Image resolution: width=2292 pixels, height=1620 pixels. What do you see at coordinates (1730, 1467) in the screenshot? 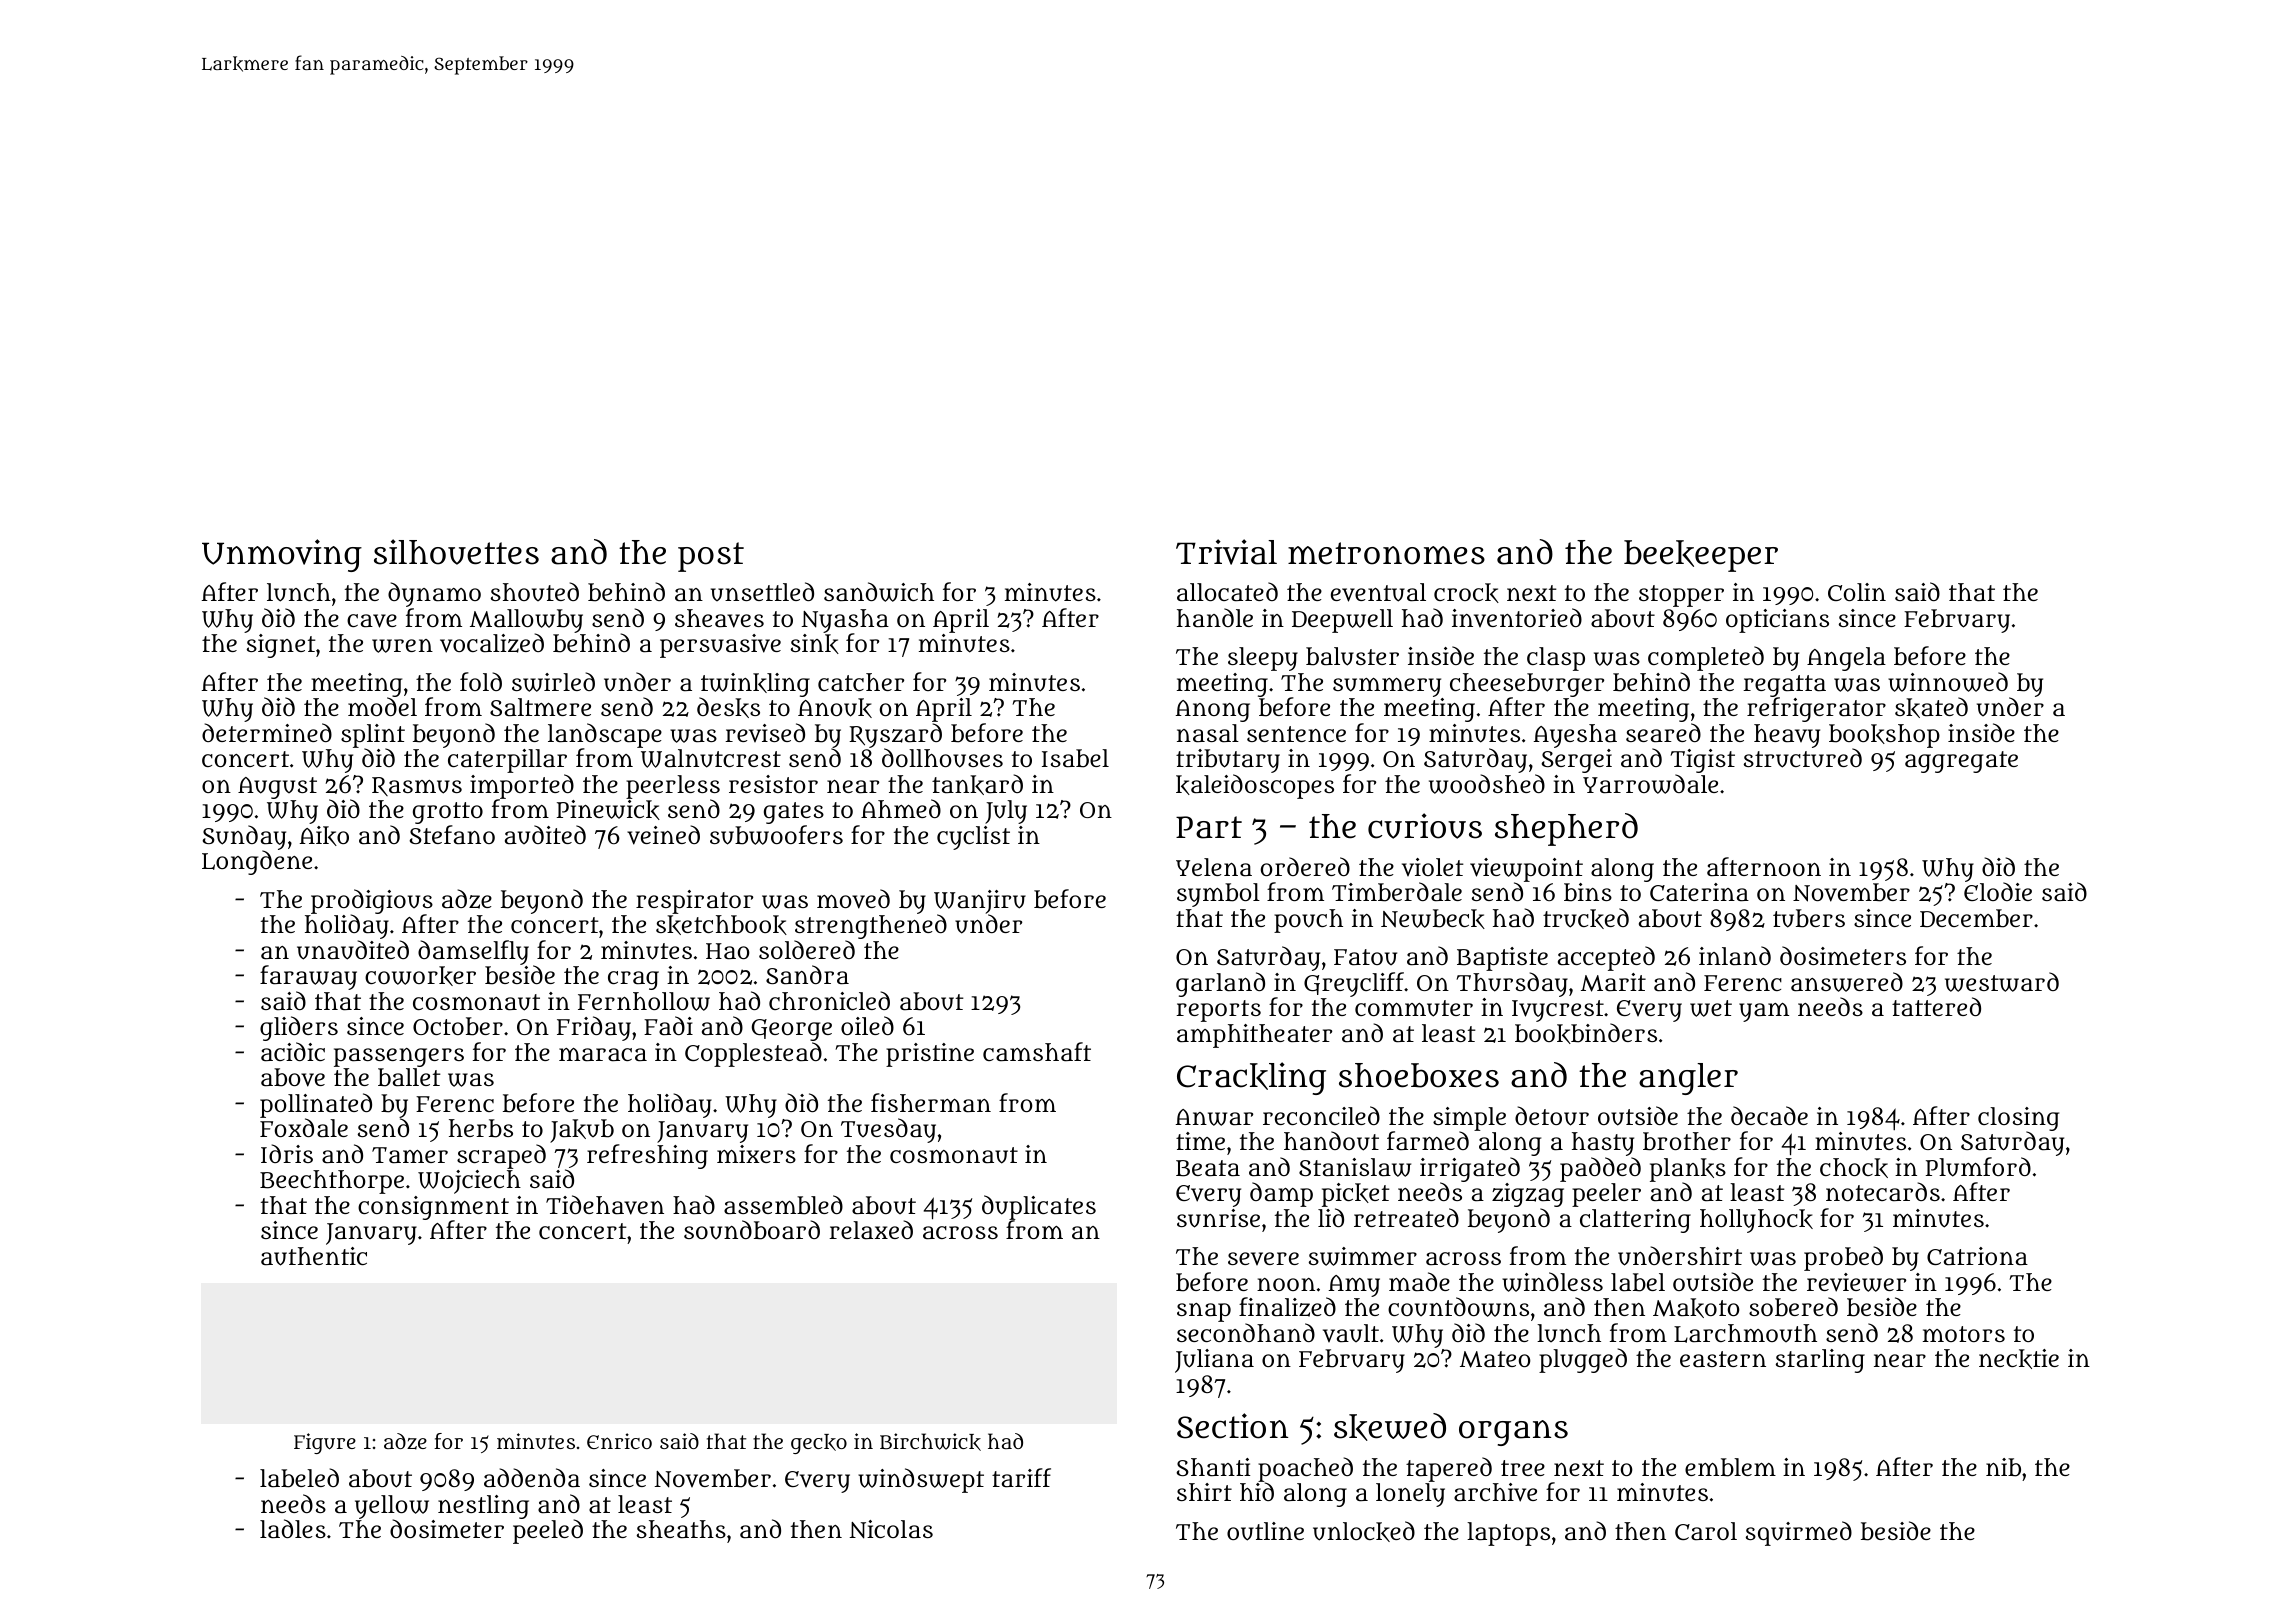
I see `emblem` at bounding box center [1730, 1467].
